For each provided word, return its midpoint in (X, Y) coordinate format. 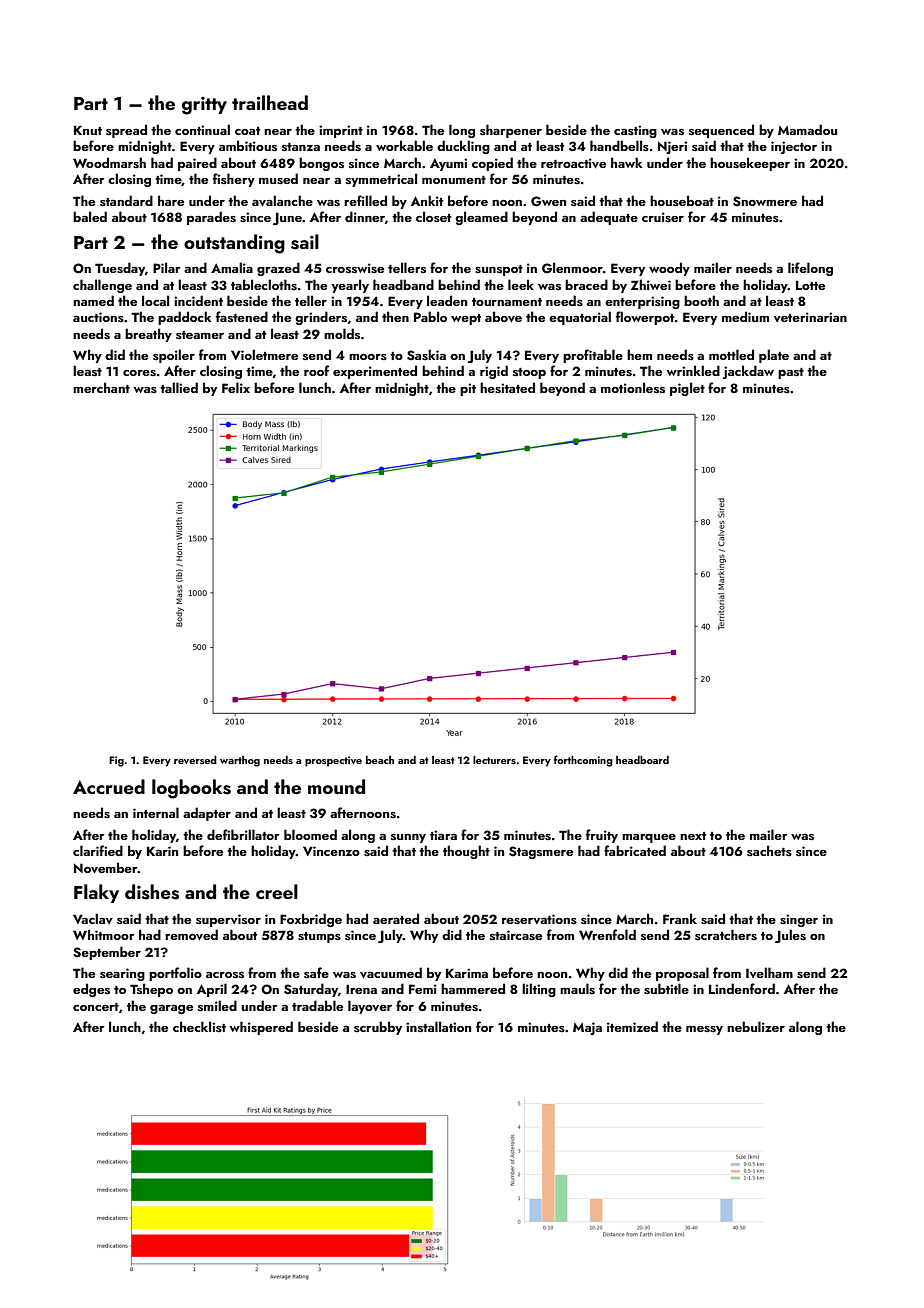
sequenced (721, 131)
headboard (642, 760)
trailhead (270, 102)
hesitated (507, 388)
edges (91, 990)
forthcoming (583, 761)
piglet (687, 389)
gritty (204, 106)
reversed (195, 760)
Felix (236, 387)
